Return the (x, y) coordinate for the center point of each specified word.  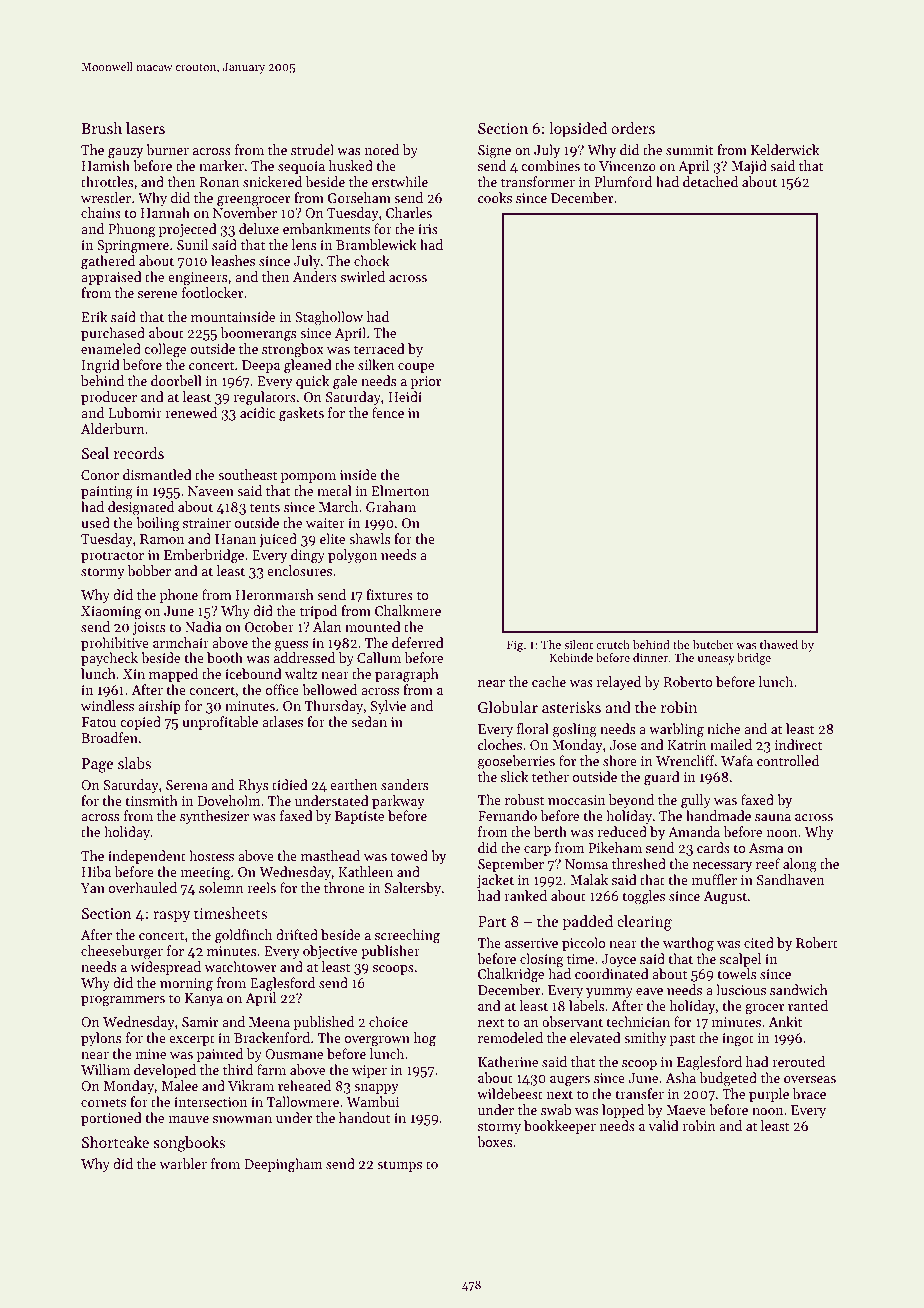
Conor (100, 475)
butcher (713, 644)
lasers (145, 128)
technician (638, 1021)
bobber (149, 570)
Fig (515, 646)
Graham (391, 506)
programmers (123, 1001)
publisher (390, 952)
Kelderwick (785, 149)
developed (165, 1071)
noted (382, 149)
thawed (779, 644)
